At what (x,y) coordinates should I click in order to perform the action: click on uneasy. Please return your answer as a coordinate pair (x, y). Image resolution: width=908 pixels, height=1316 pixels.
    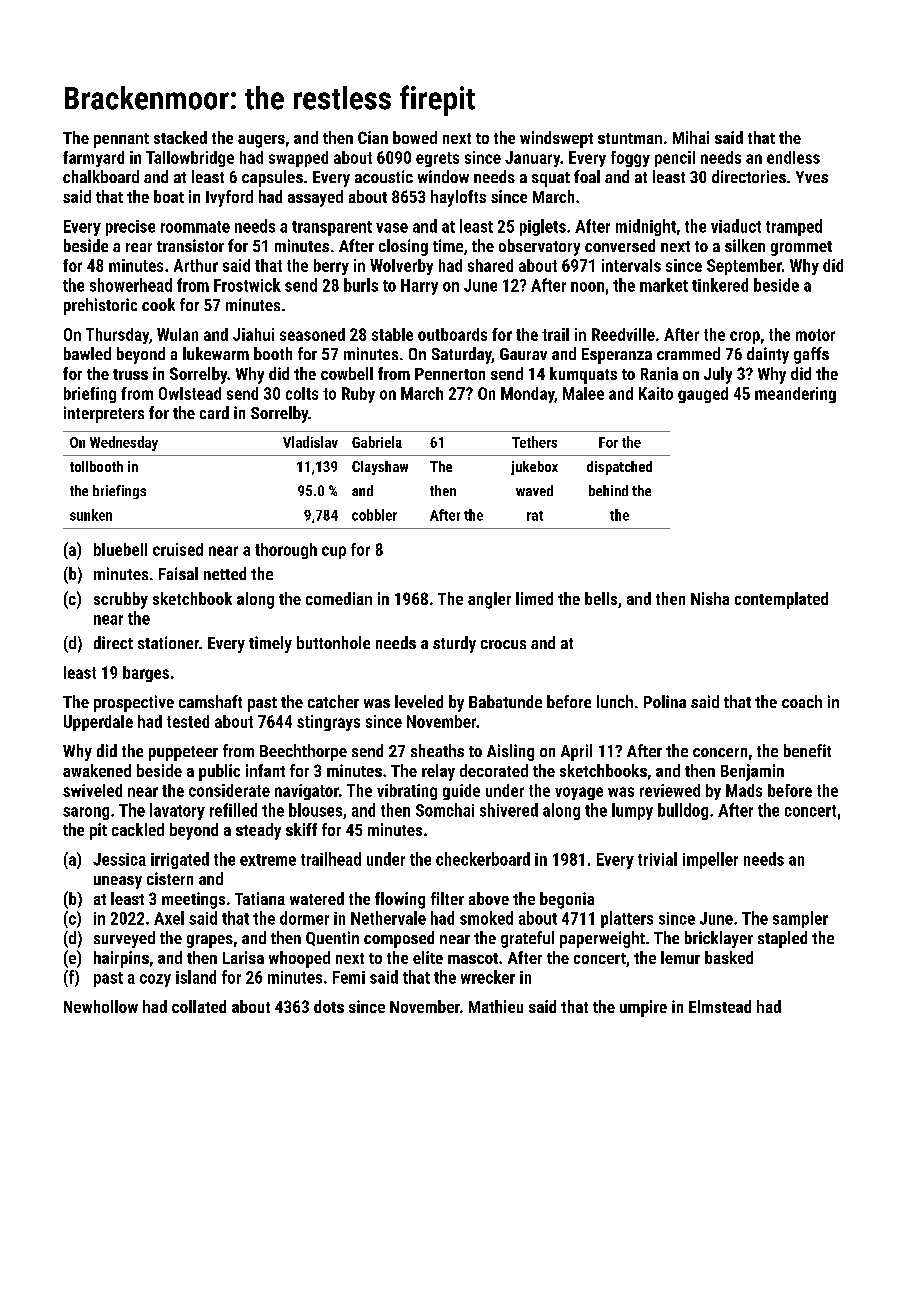
    Looking at the image, I should click on (118, 882).
